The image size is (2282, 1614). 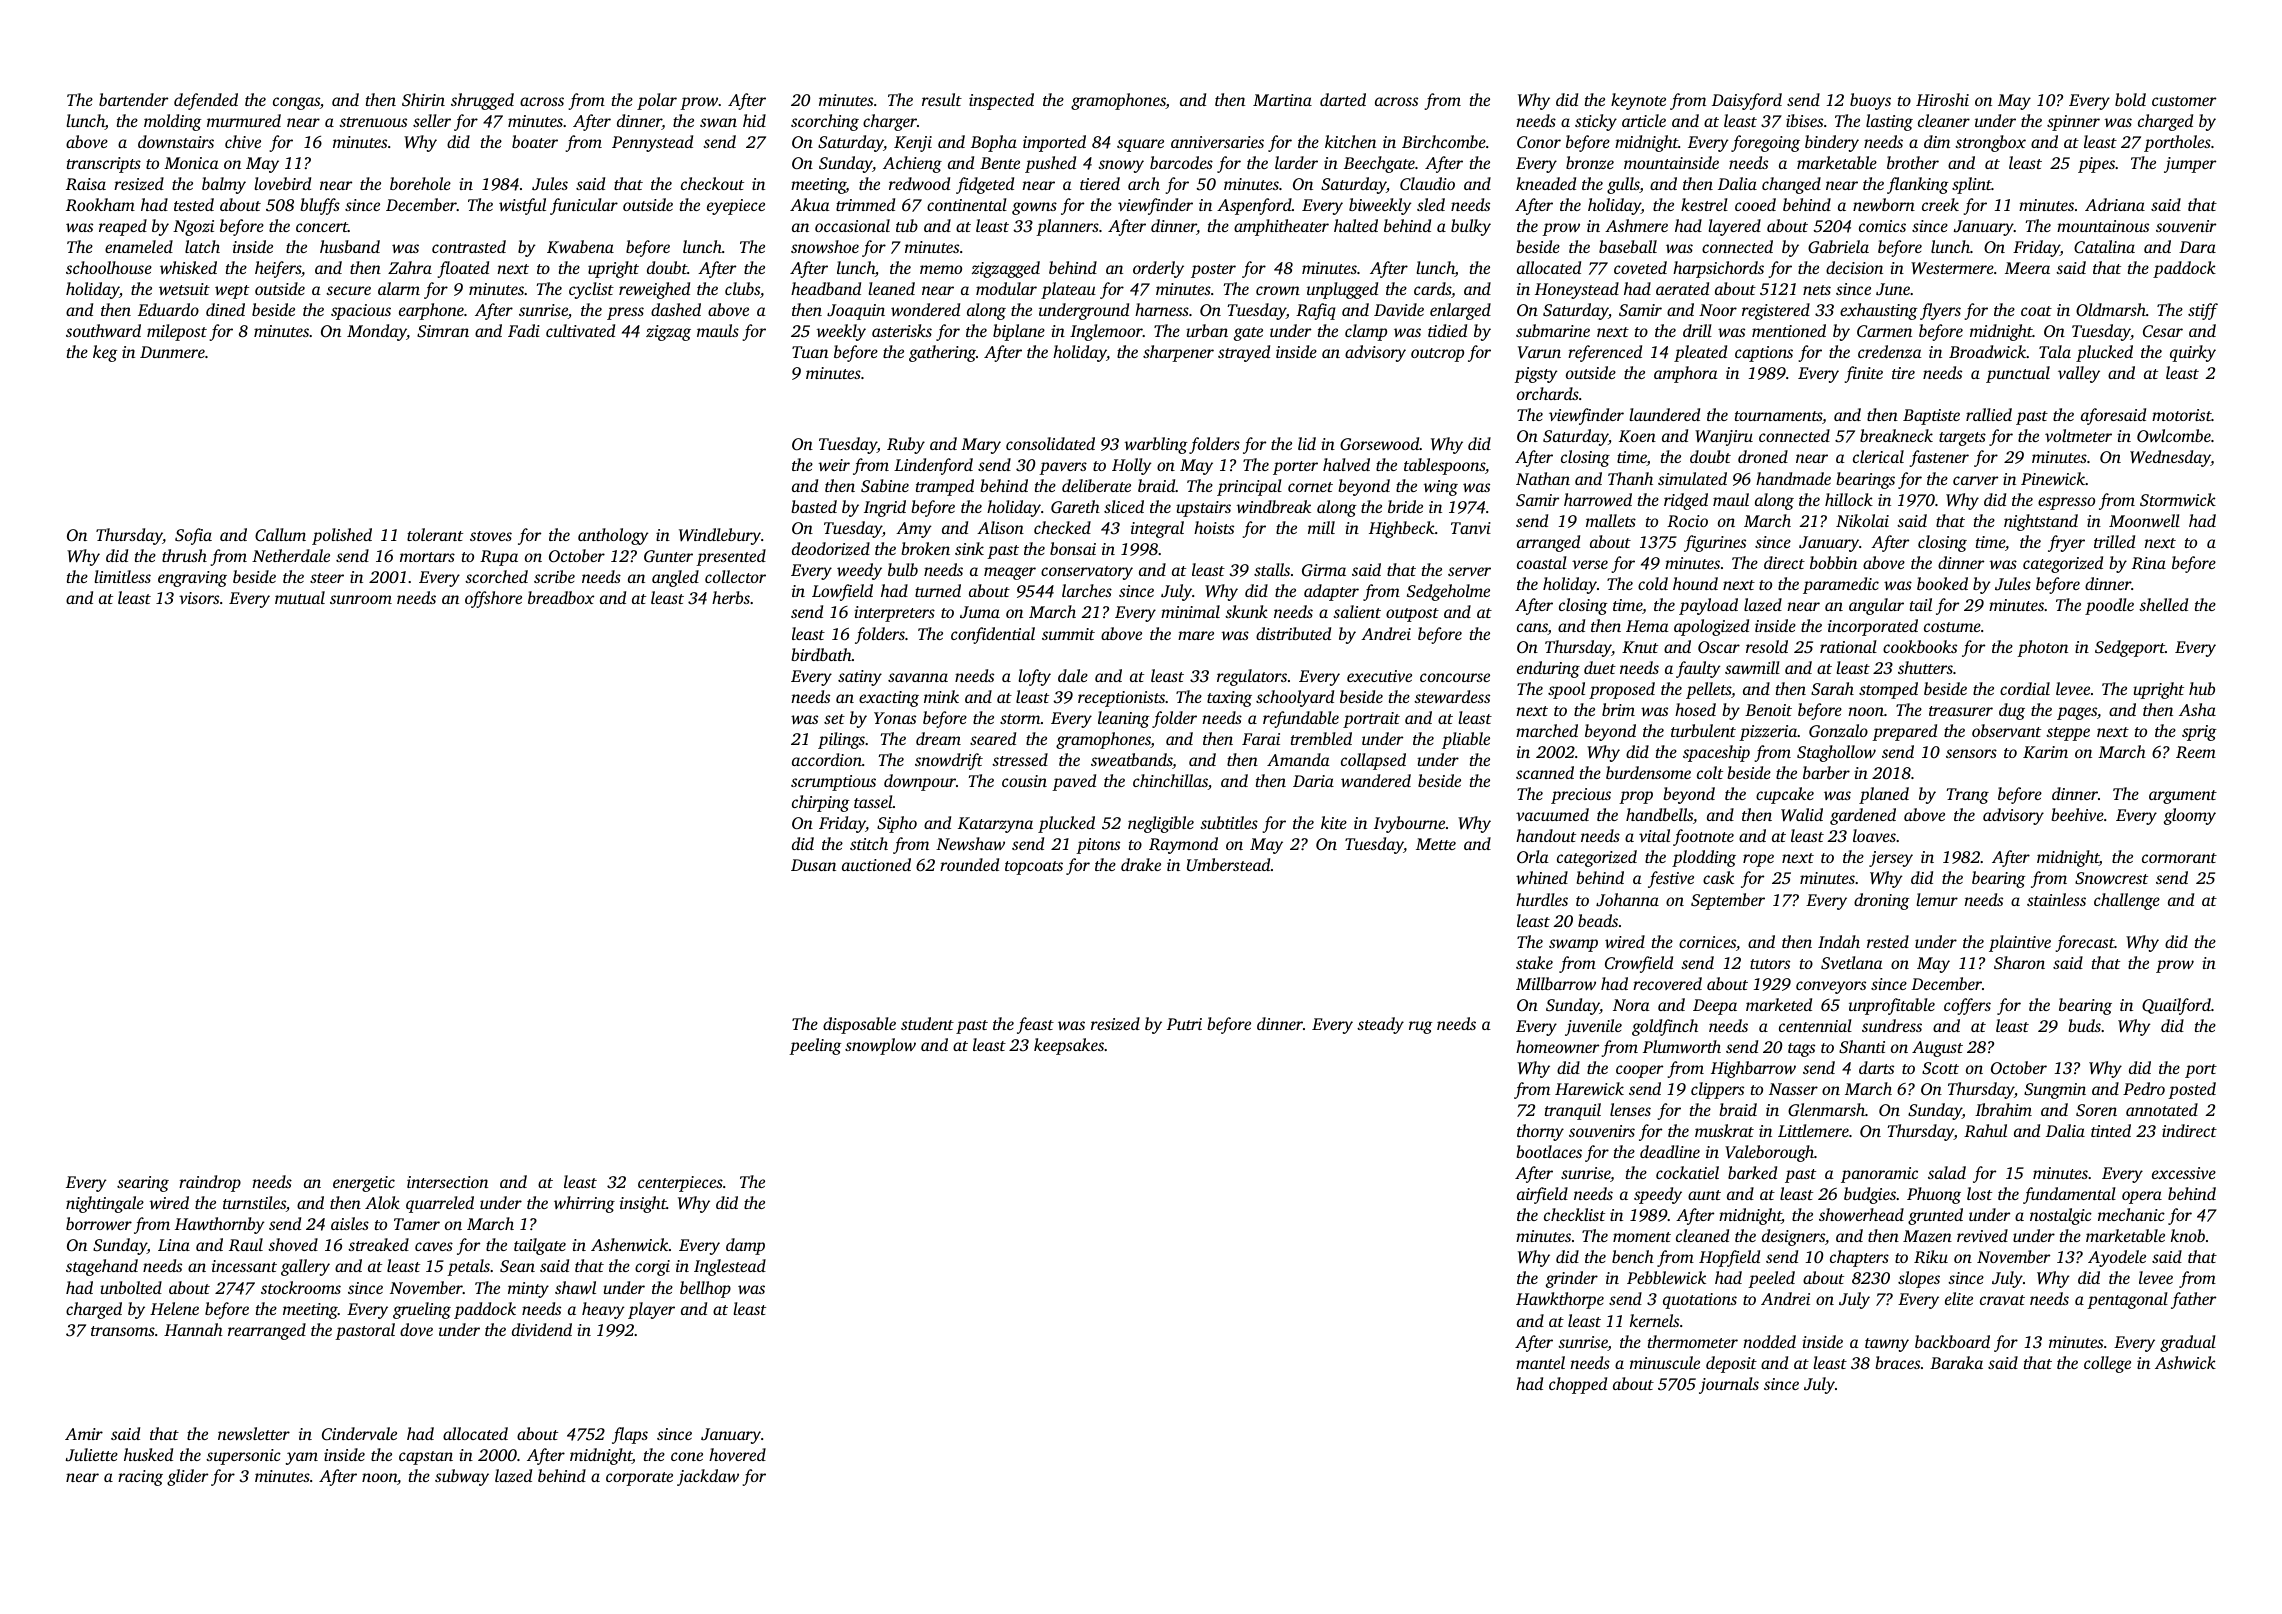 What do you see at coordinates (1184, 1024) in the screenshot?
I see `Putri` at bounding box center [1184, 1024].
